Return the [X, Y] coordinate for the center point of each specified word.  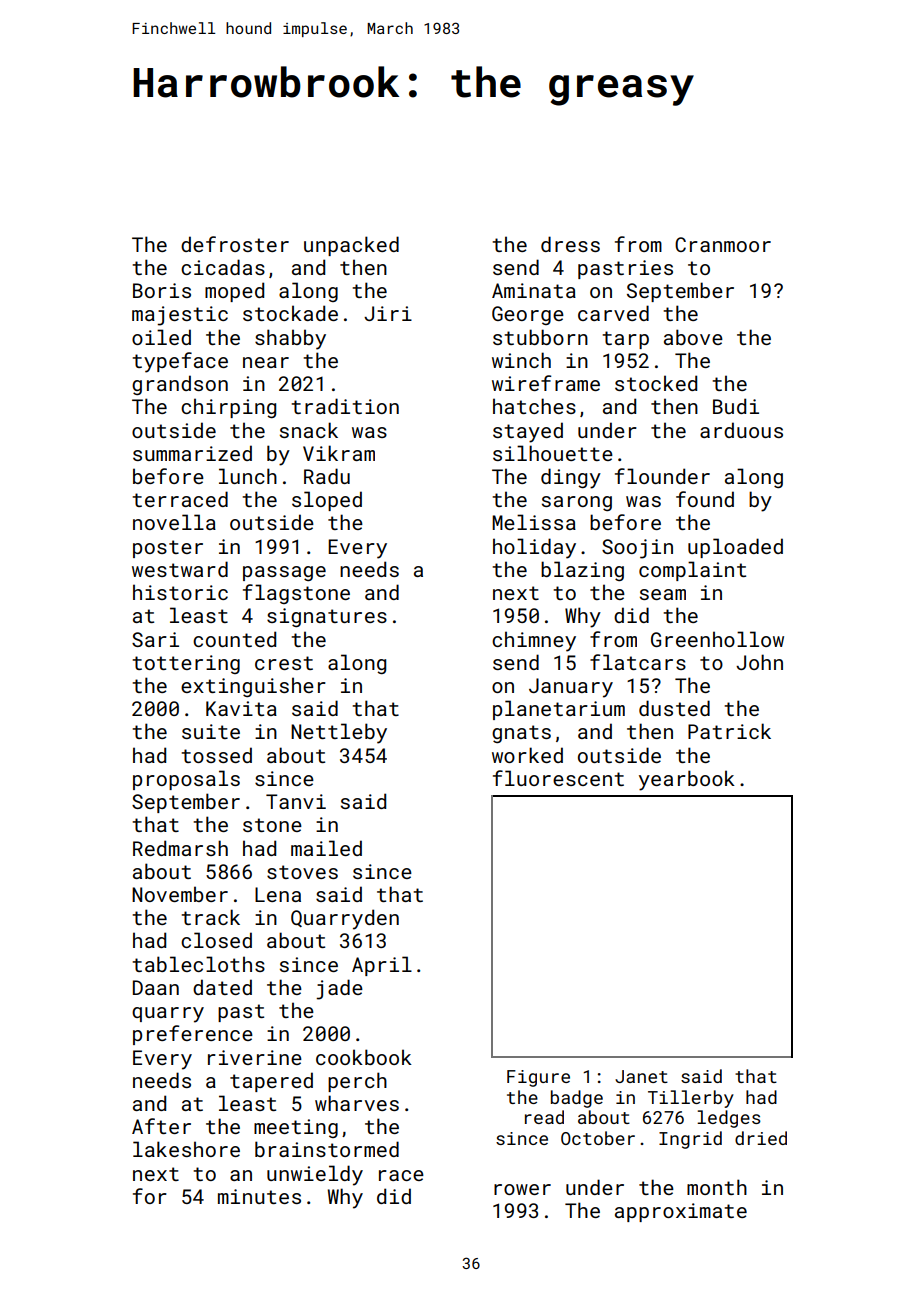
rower [522, 1189]
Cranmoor [723, 244]
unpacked [351, 246]
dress [570, 244]
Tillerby [691, 1099]
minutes [259, 1196]
